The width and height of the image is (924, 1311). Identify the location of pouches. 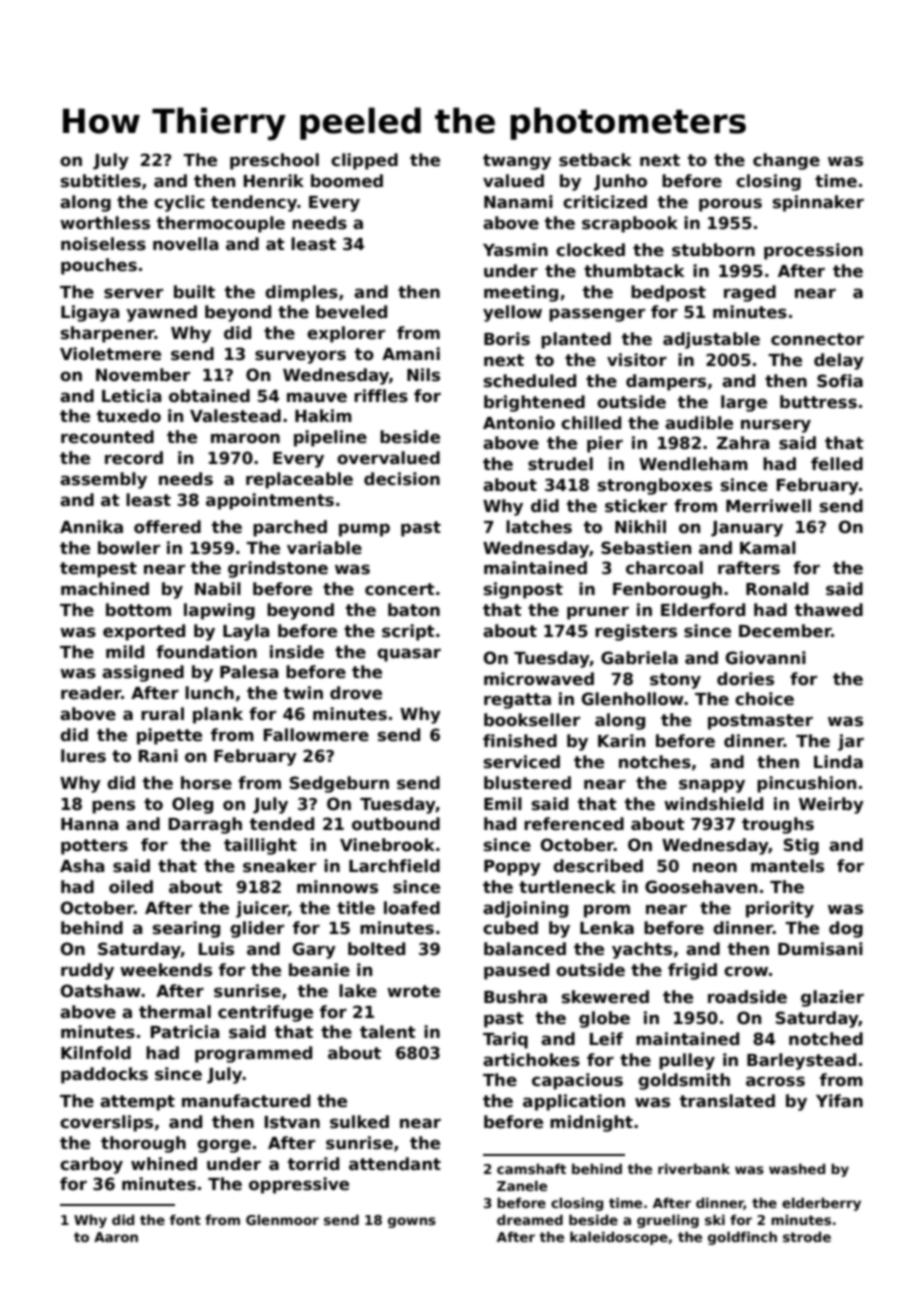
(99, 266).
